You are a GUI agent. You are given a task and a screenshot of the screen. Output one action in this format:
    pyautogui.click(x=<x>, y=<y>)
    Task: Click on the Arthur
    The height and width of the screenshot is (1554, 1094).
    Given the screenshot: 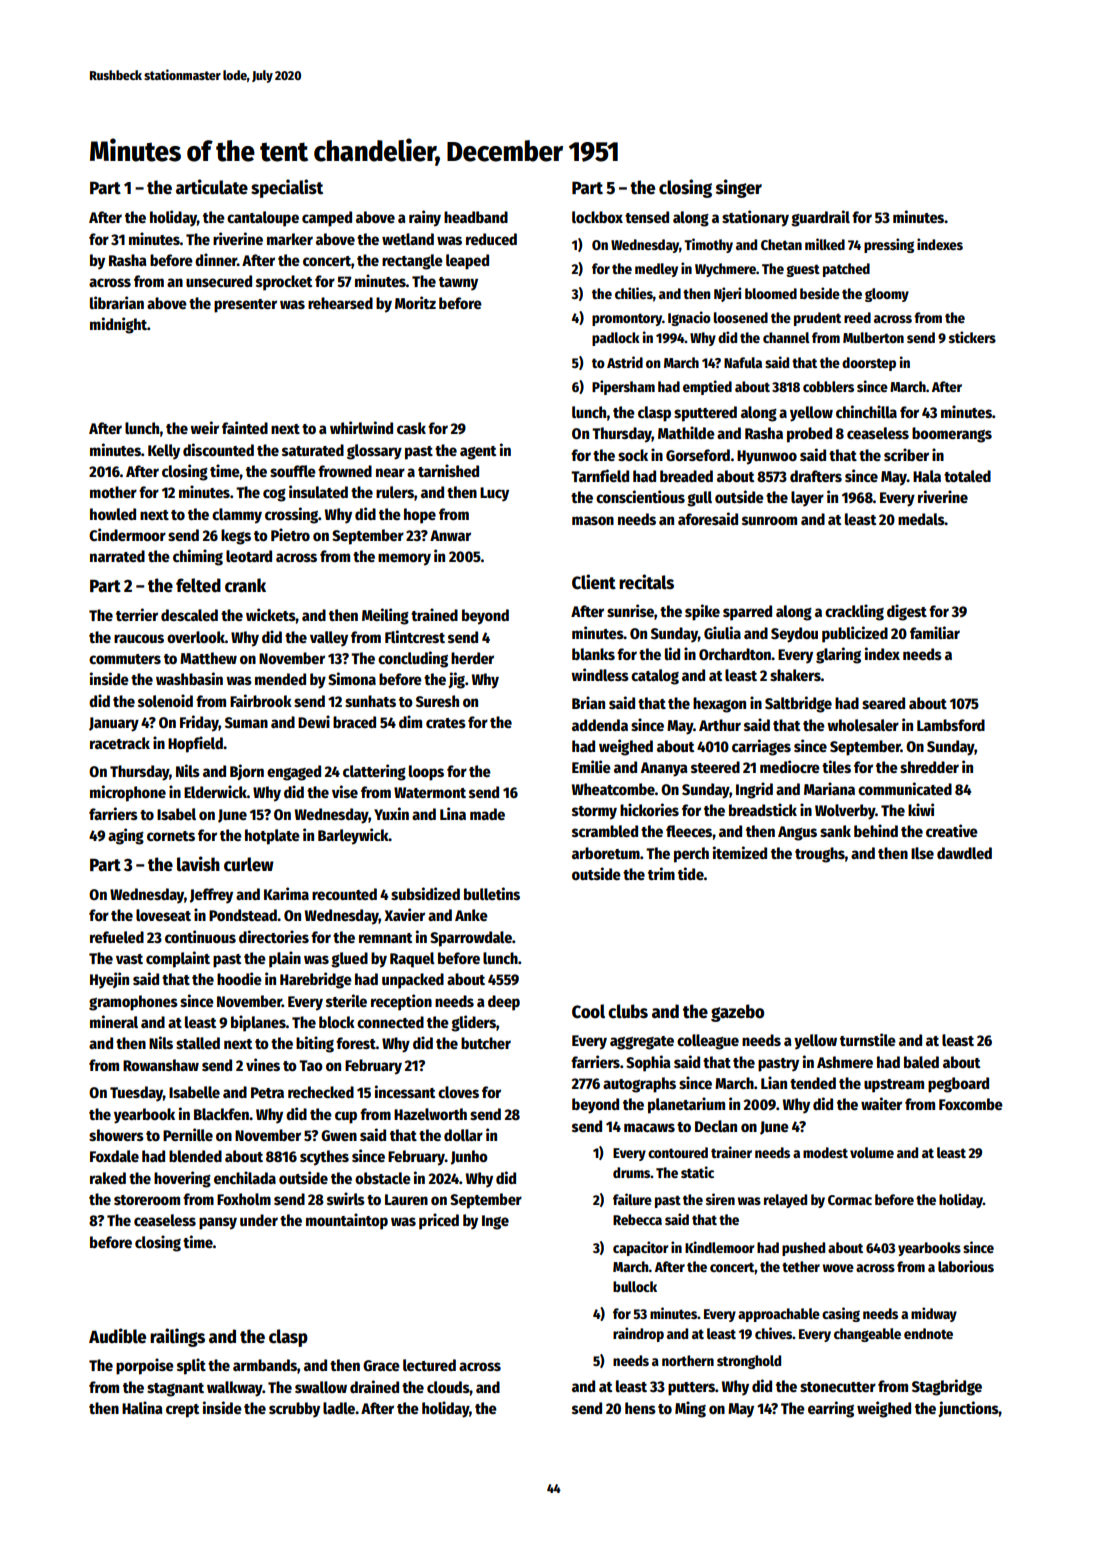 What is the action you would take?
    pyautogui.click(x=720, y=725)
